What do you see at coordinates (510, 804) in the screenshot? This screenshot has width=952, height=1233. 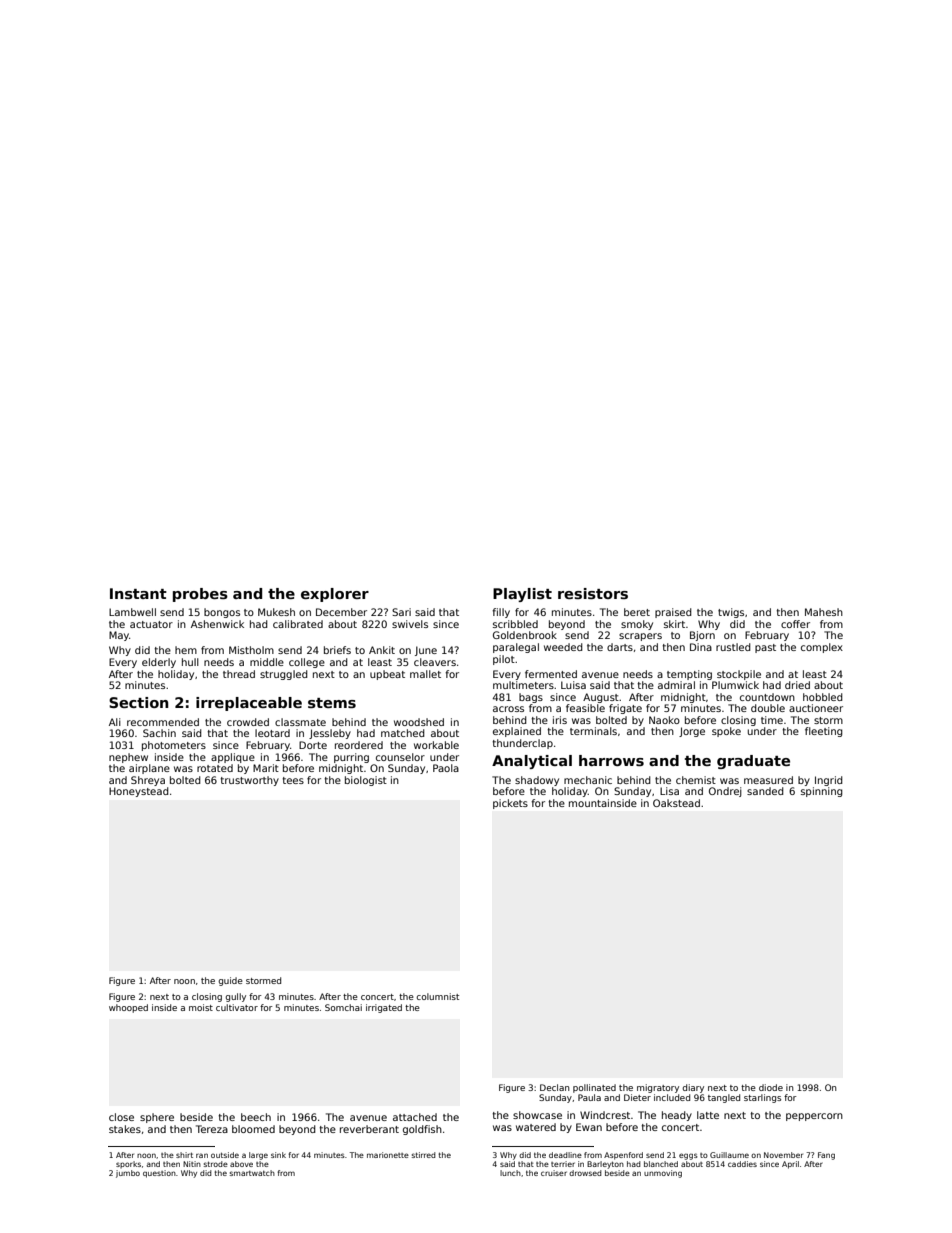 I see `pickets` at bounding box center [510, 804].
